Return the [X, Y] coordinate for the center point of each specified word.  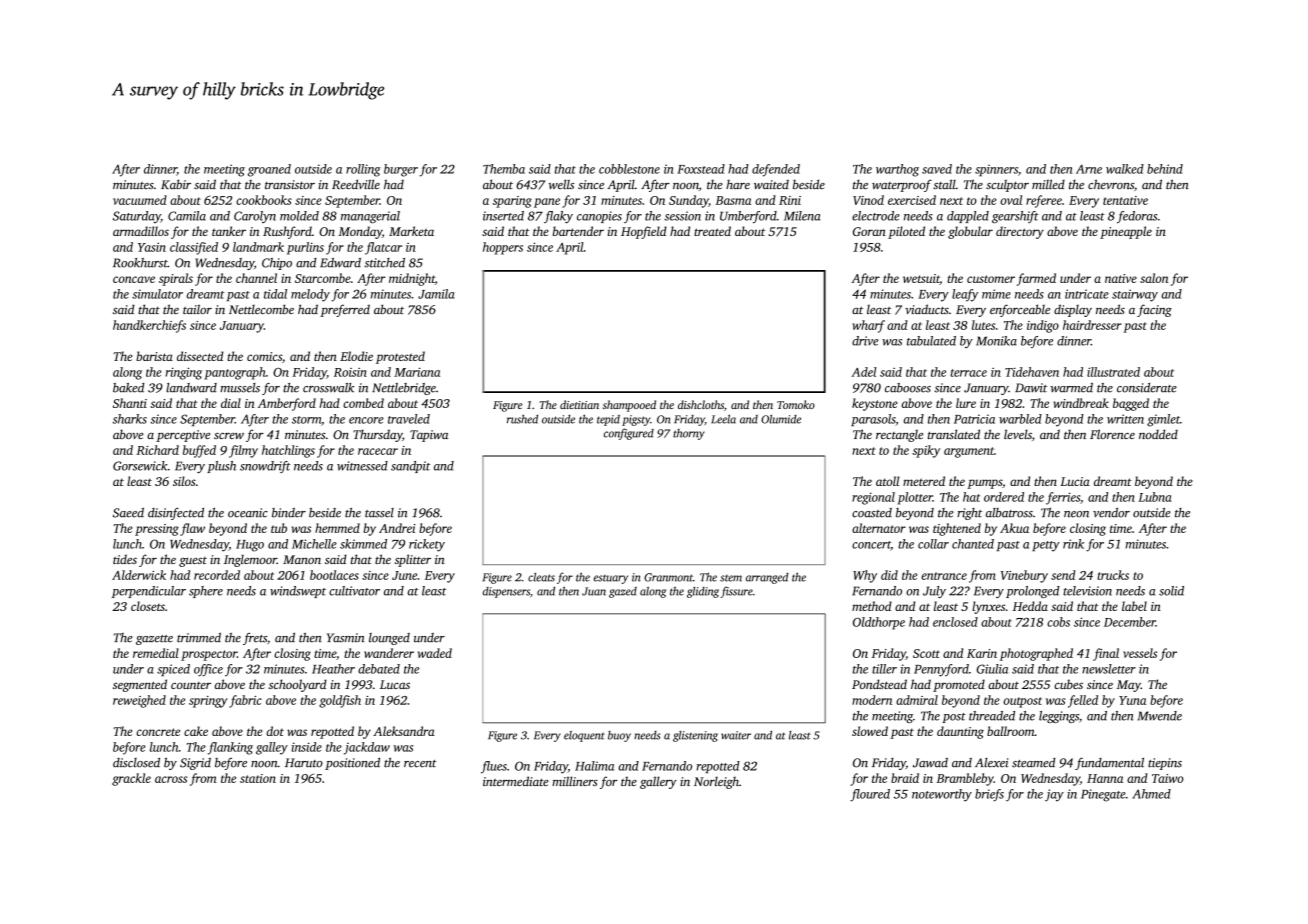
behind [1165, 169]
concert [871, 546]
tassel [379, 513]
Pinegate [1103, 795]
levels [1018, 434]
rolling [363, 170]
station [258, 778]
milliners [575, 781]
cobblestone [629, 169]
